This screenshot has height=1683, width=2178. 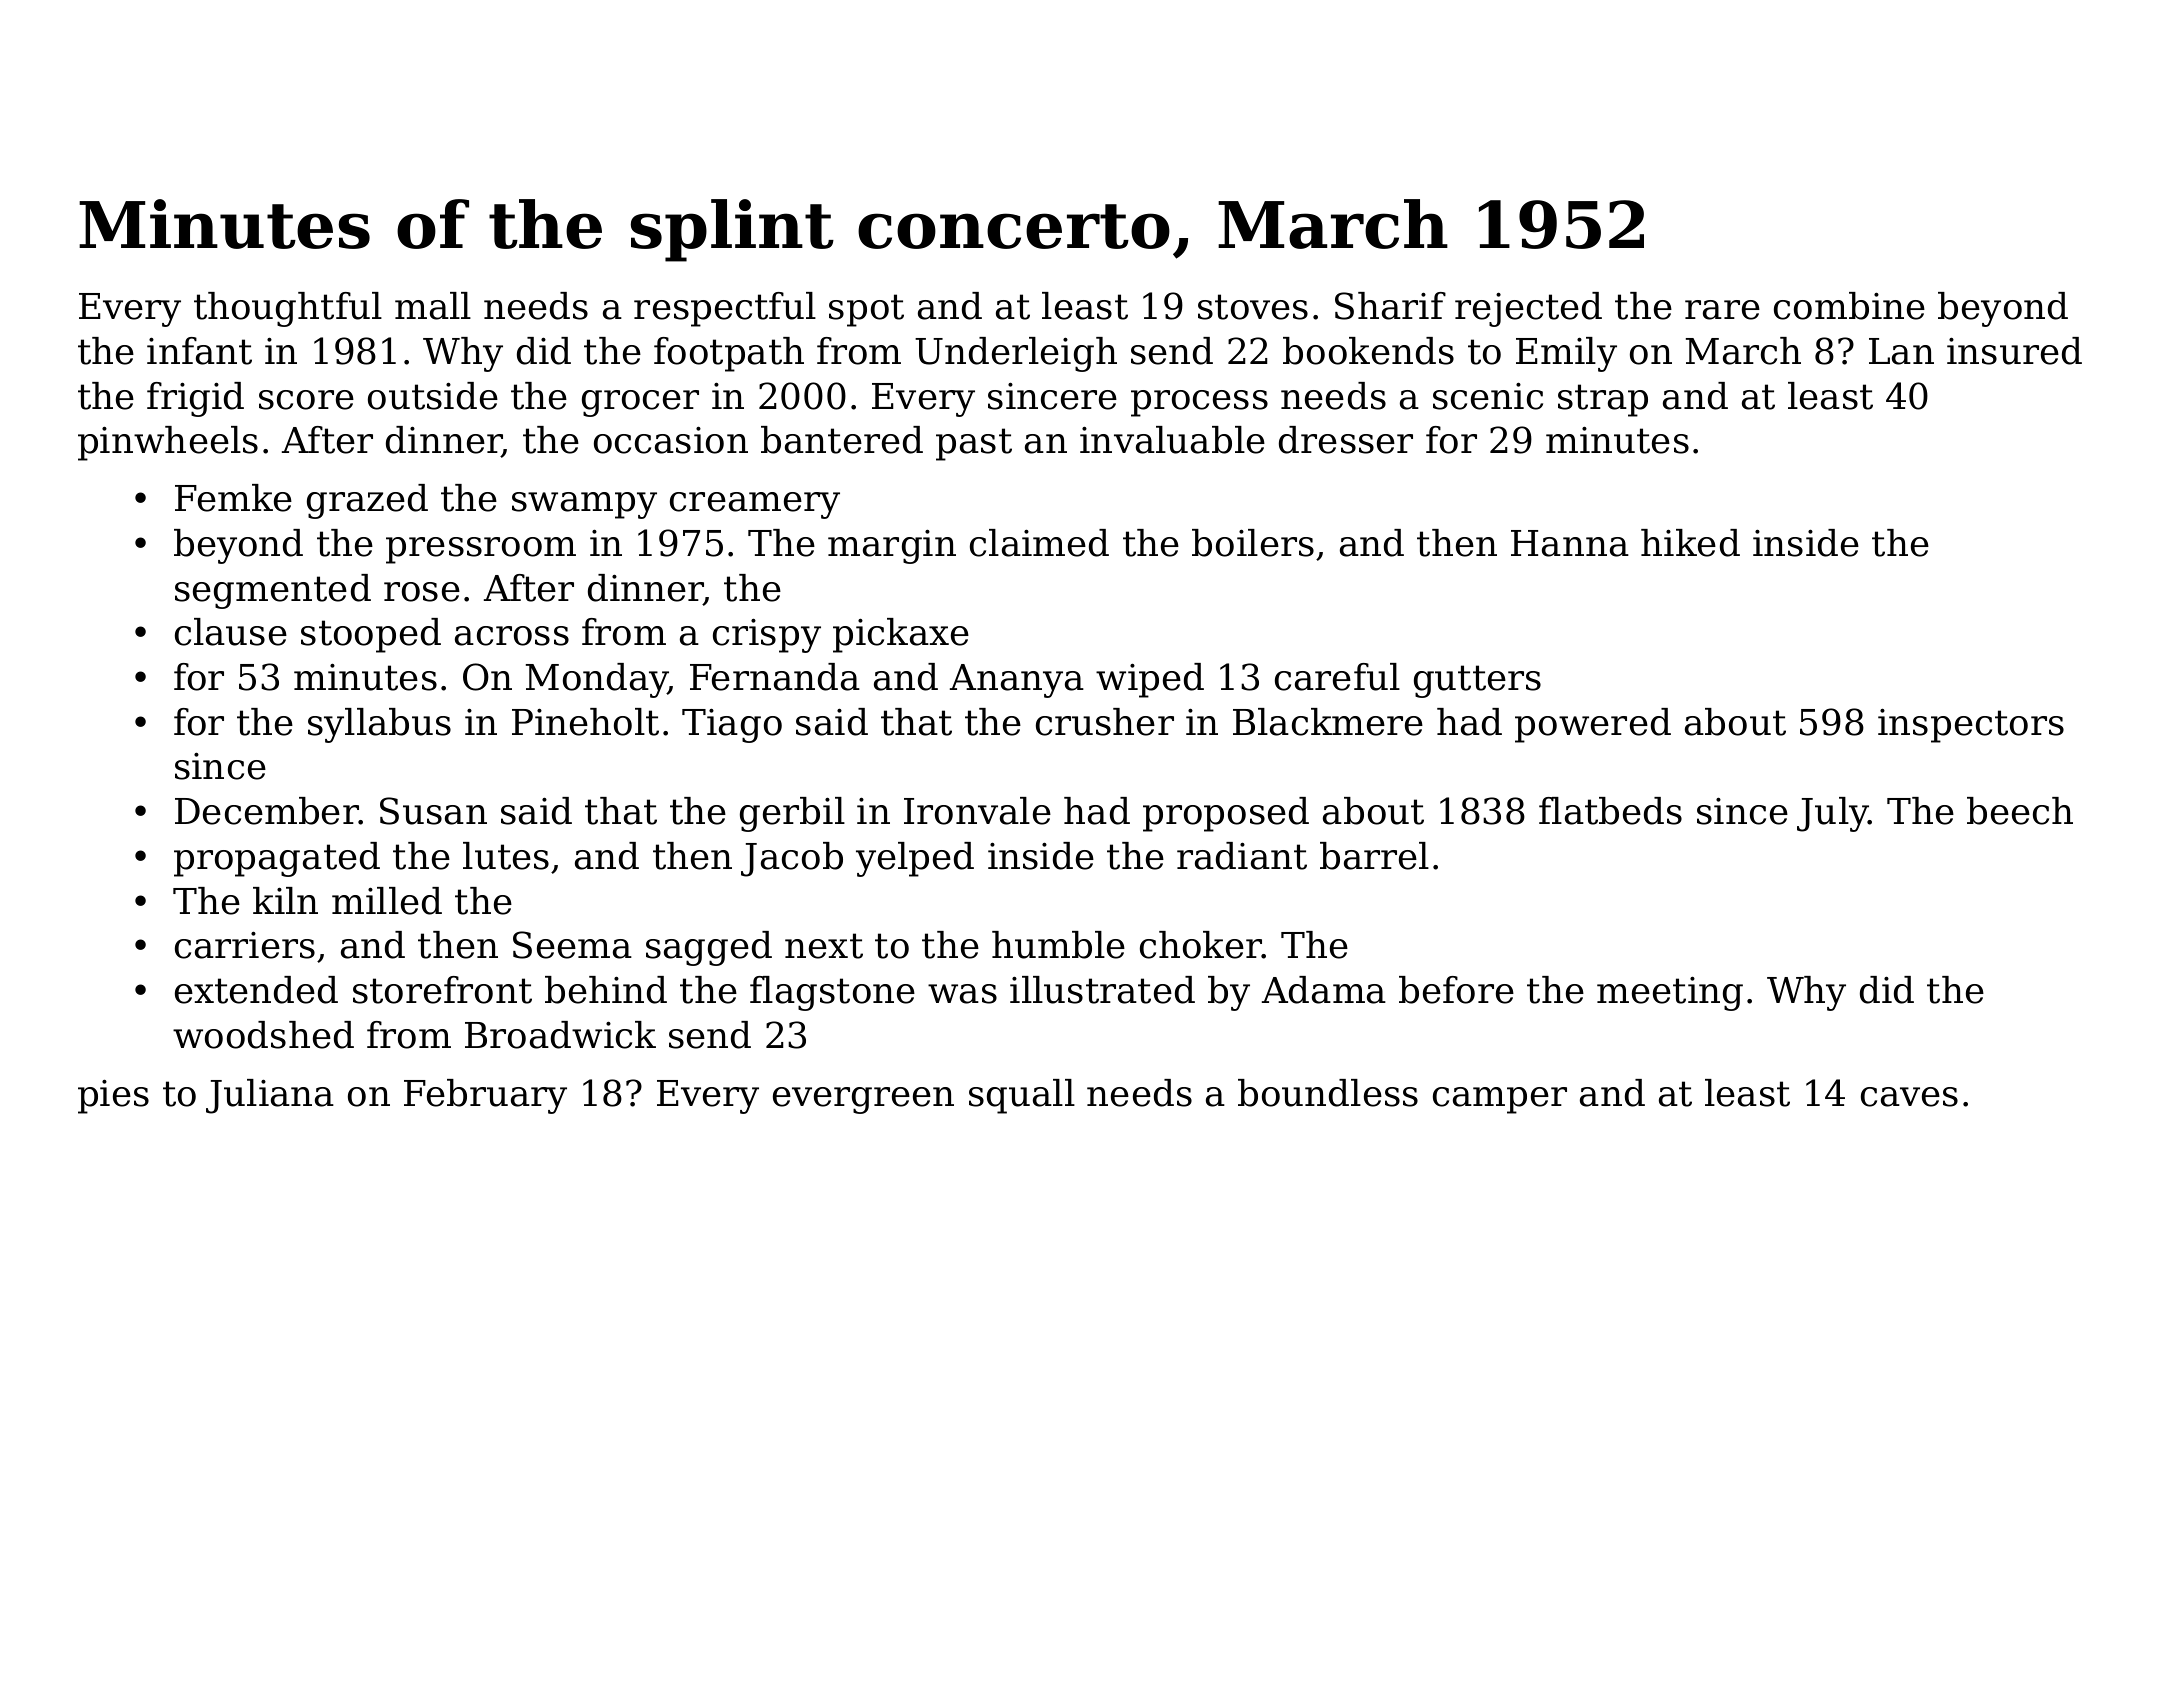 I want to click on meeting, so click(x=1670, y=994).
